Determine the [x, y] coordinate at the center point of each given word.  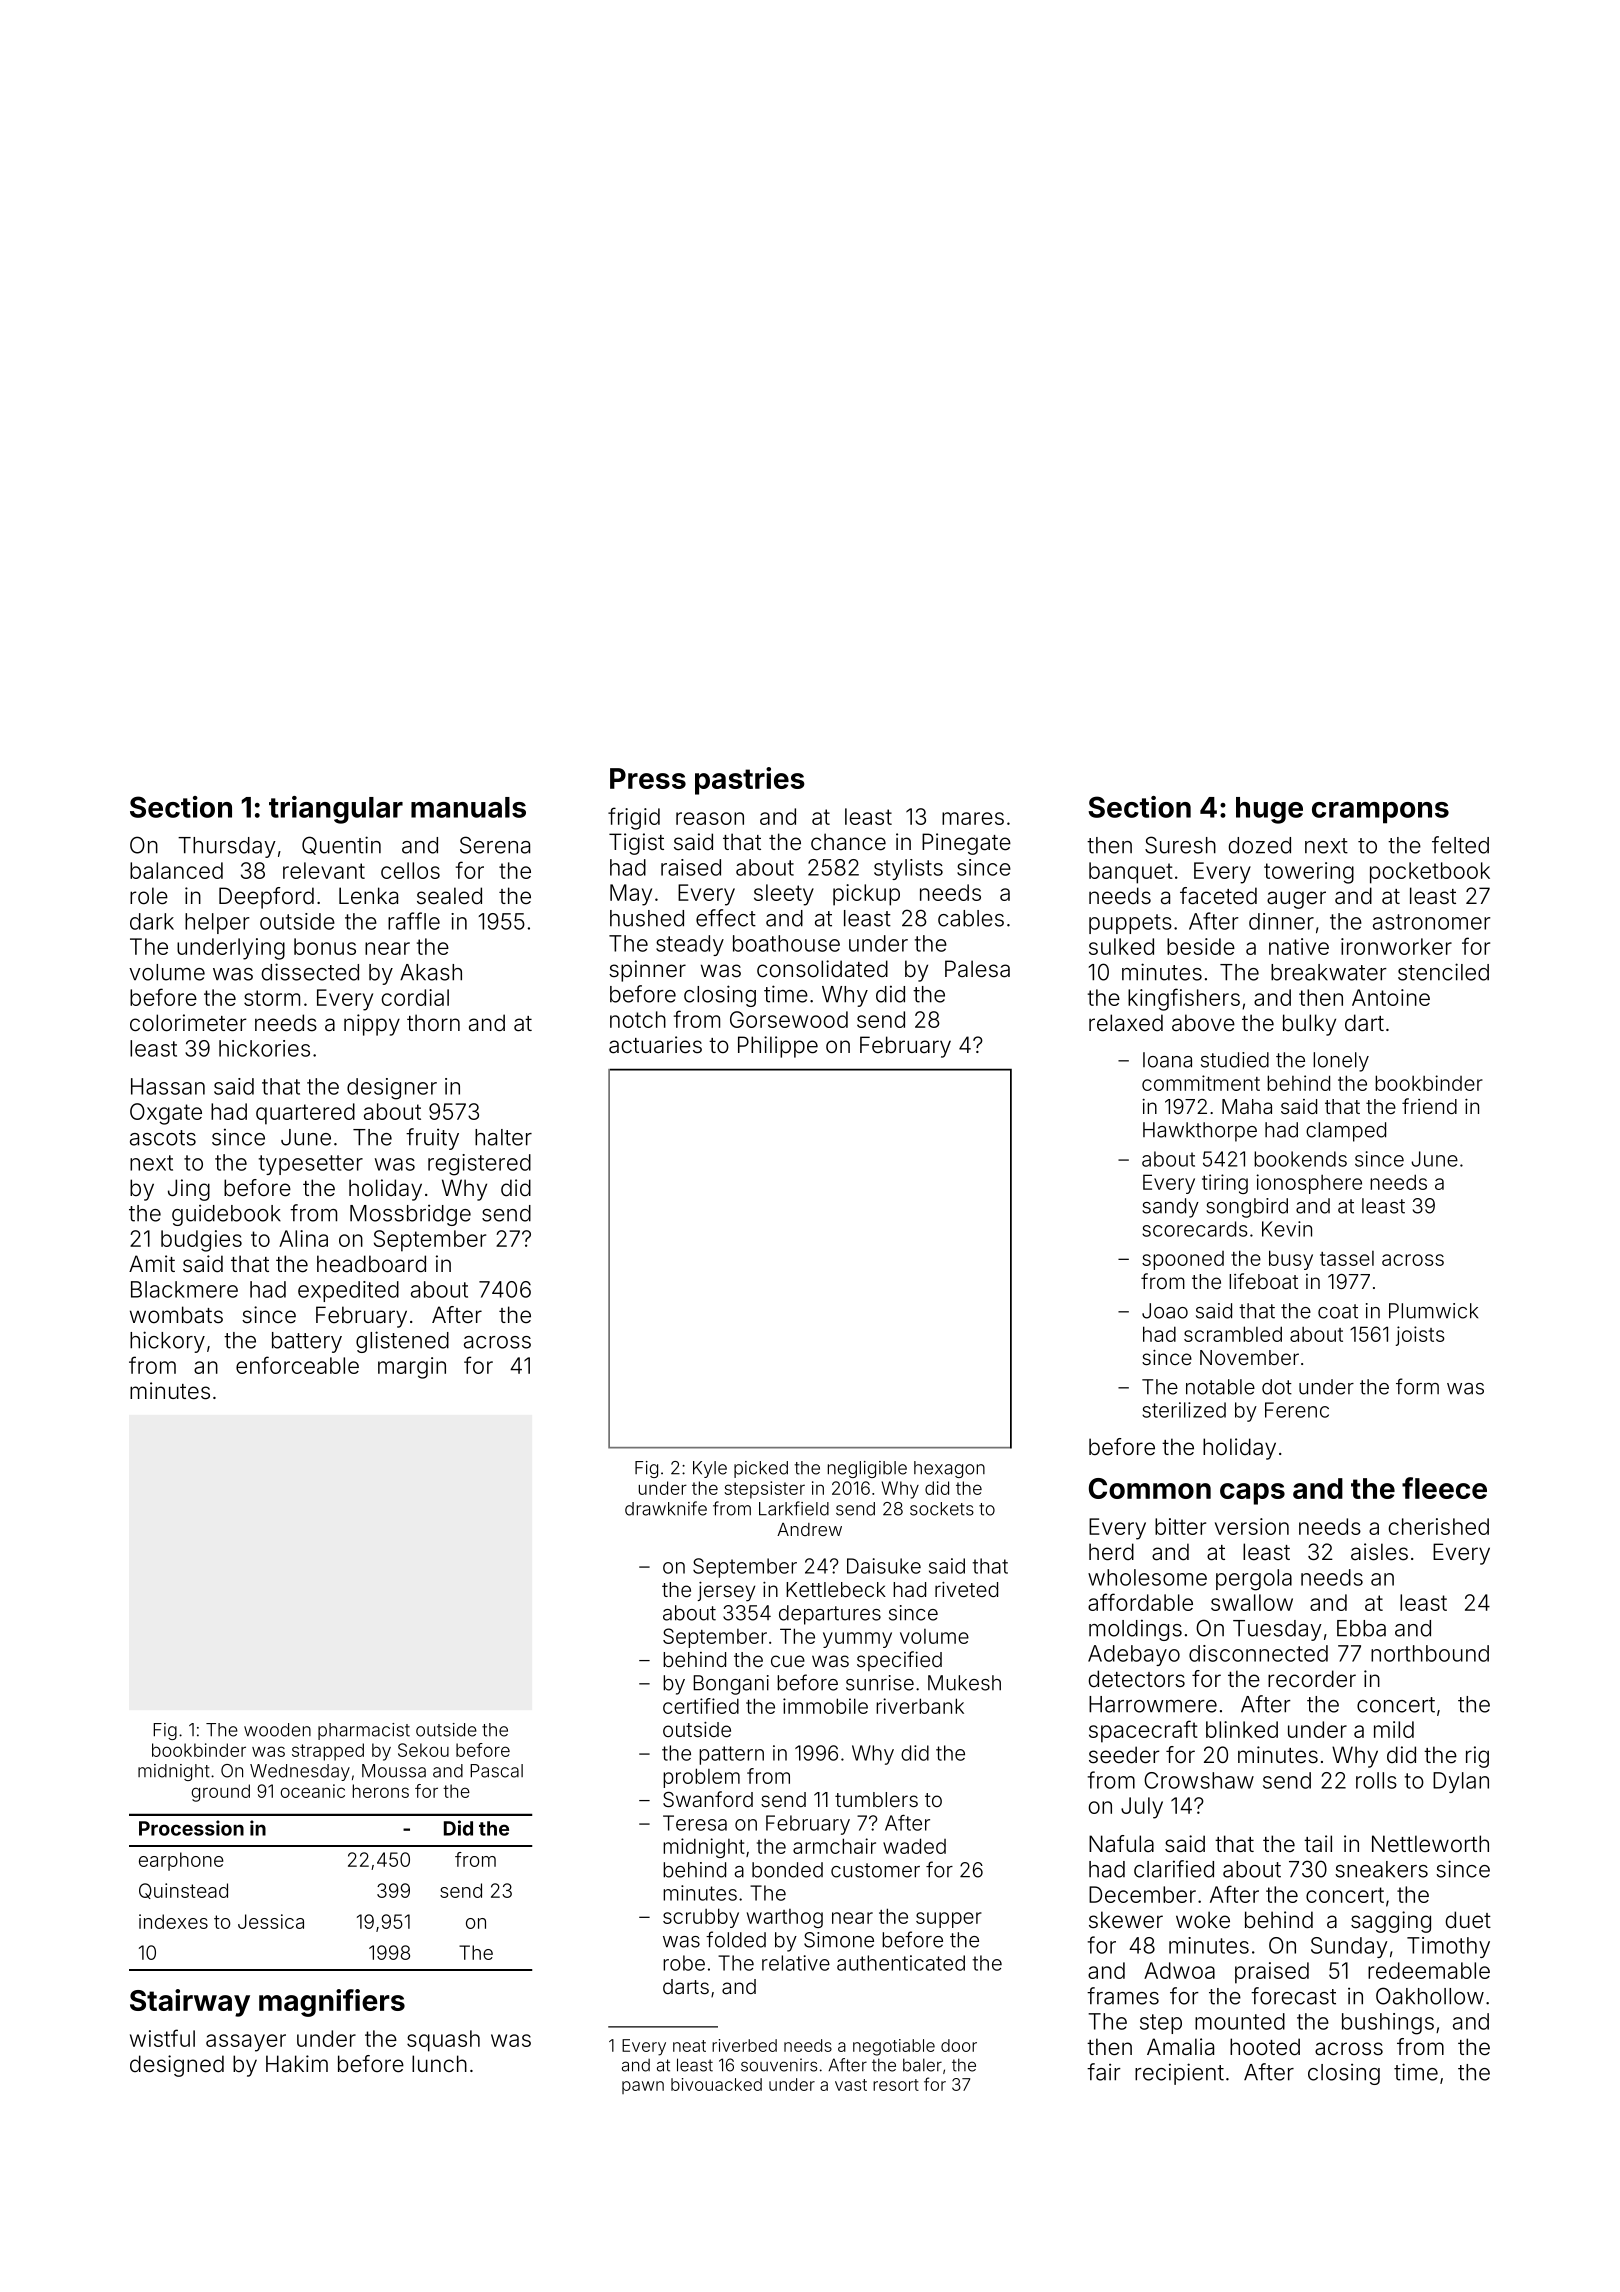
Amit [152, 1263]
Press [648, 778]
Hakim [297, 2064]
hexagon [949, 1469]
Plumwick [1433, 1311]
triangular [336, 810]
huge [1269, 810]
